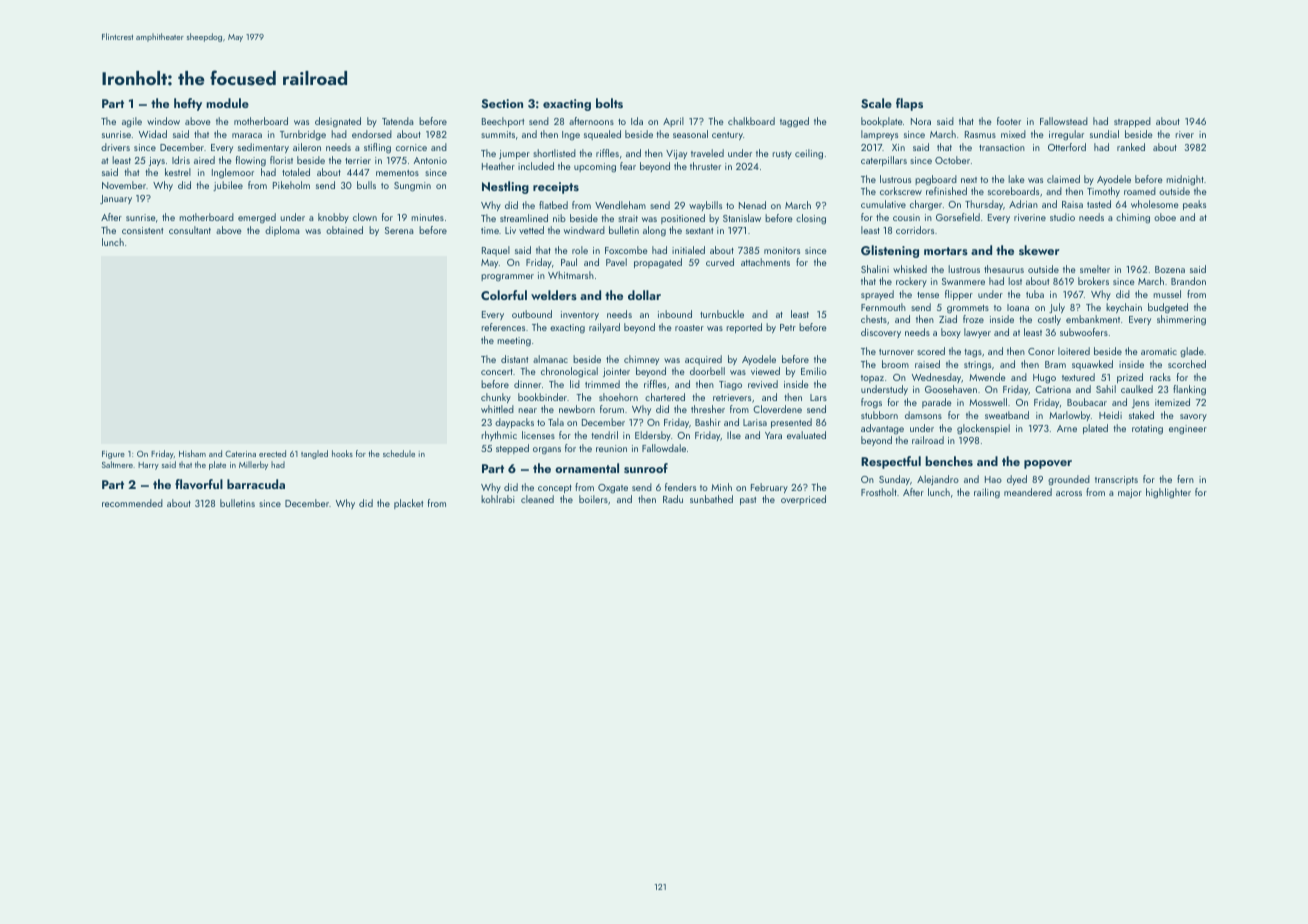 The width and height of the document is (1308, 924). What do you see at coordinates (803, 500) in the document?
I see `overpriced` at bounding box center [803, 500].
